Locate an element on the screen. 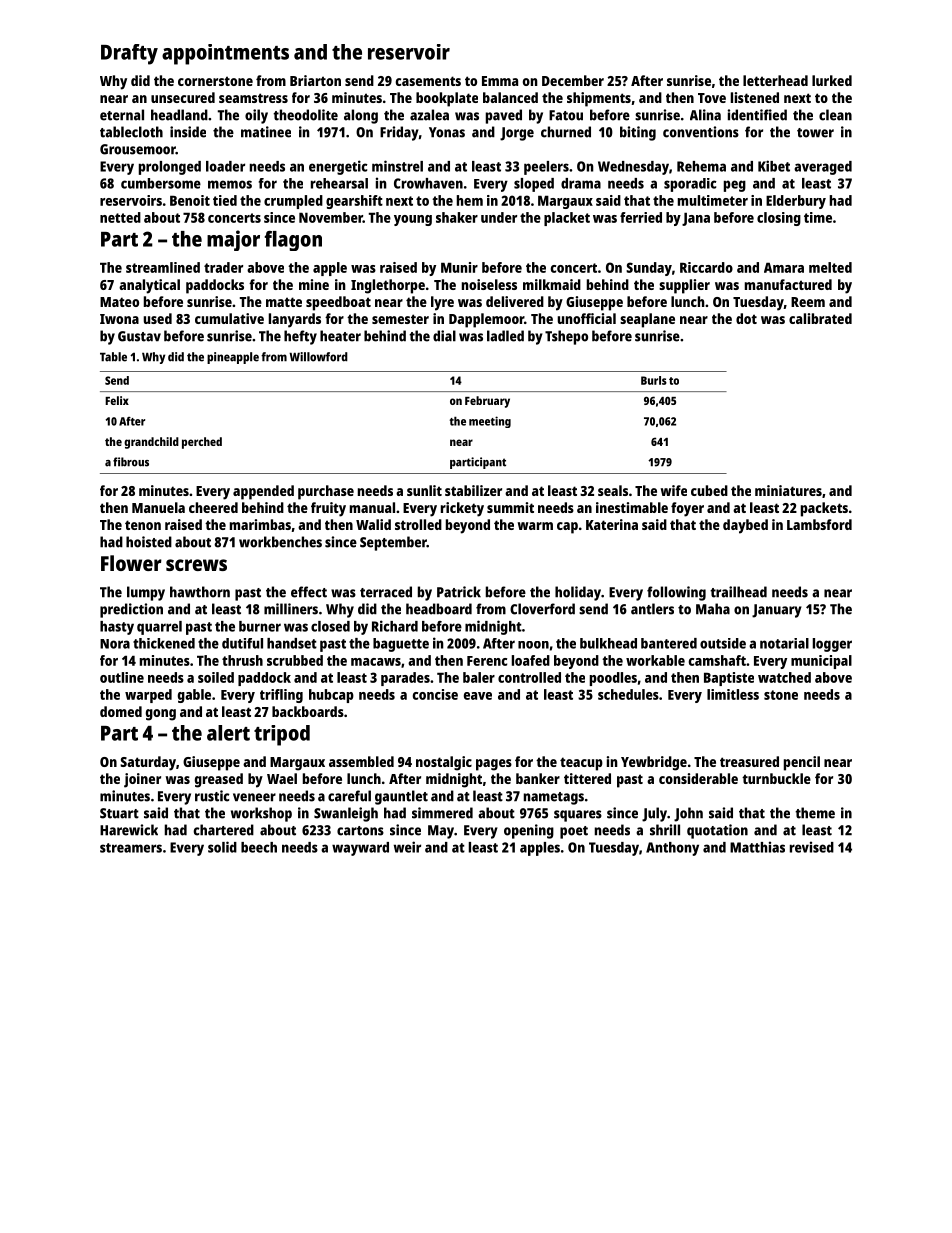 Image resolution: width=952 pixels, height=1233 pixels. weir is located at coordinates (407, 847).
